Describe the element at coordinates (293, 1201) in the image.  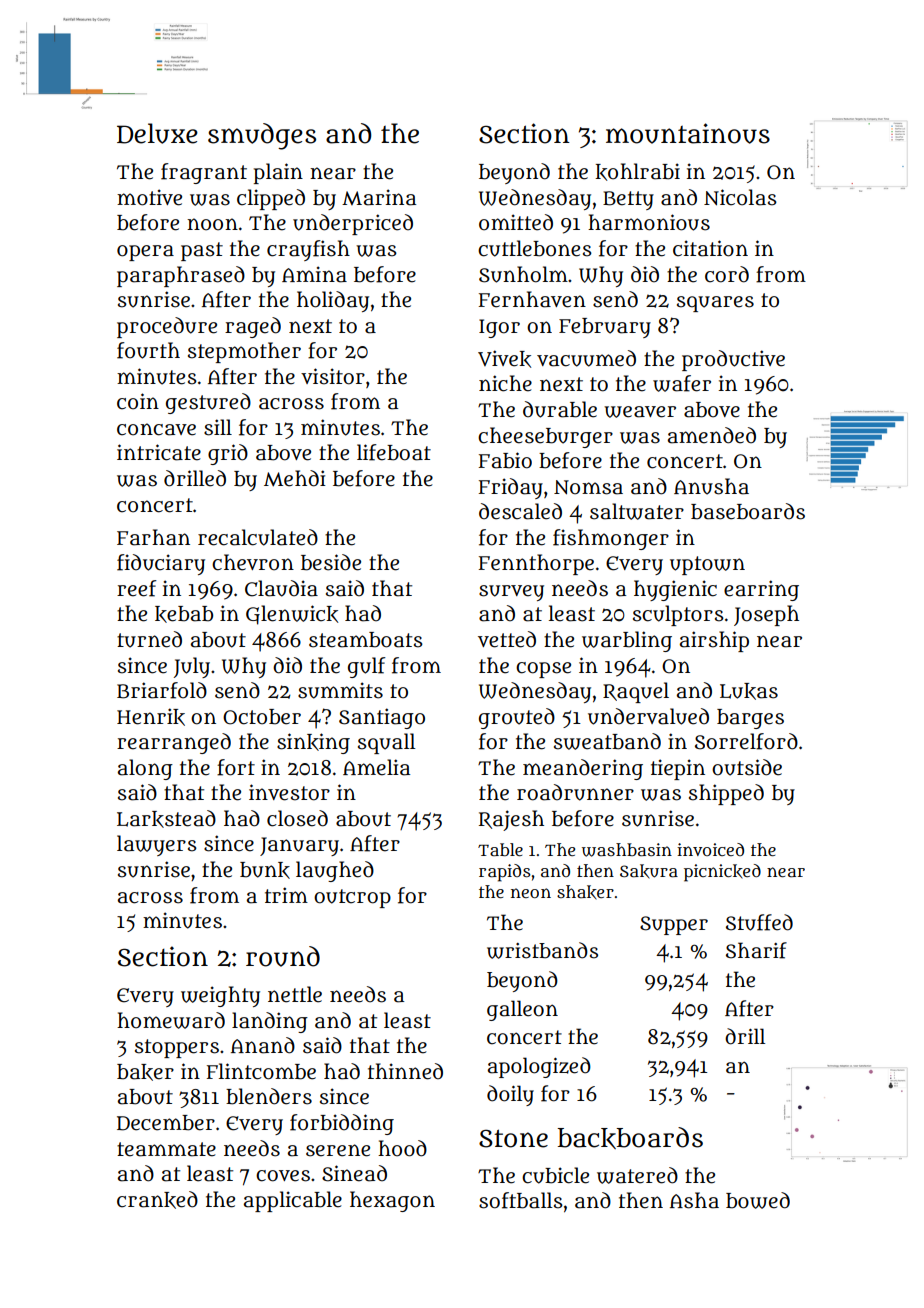
I see `applicable` at that location.
